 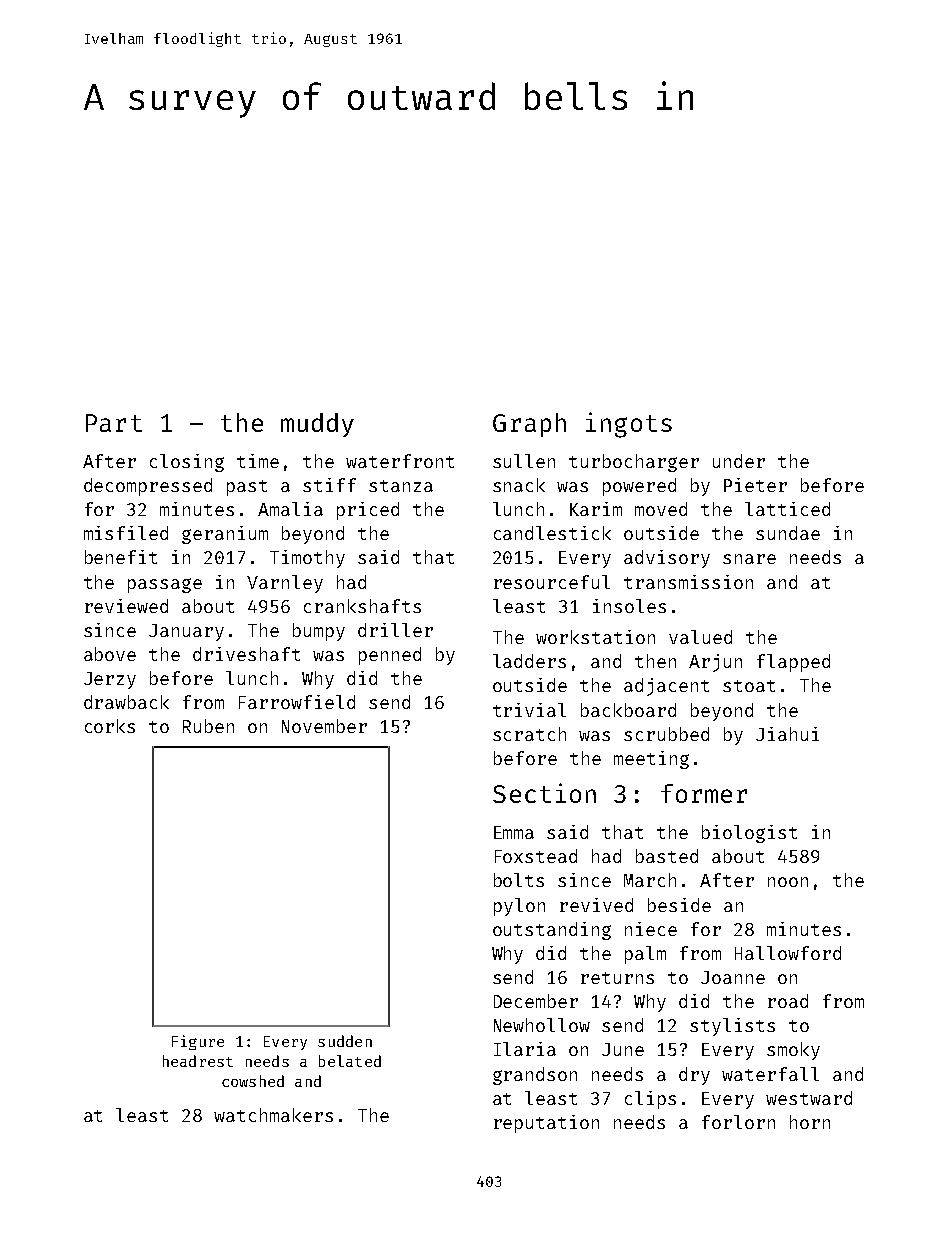 What do you see at coordinates (810, 1122) in the page?
I see `horn` at bounding box center [810, 1122].
